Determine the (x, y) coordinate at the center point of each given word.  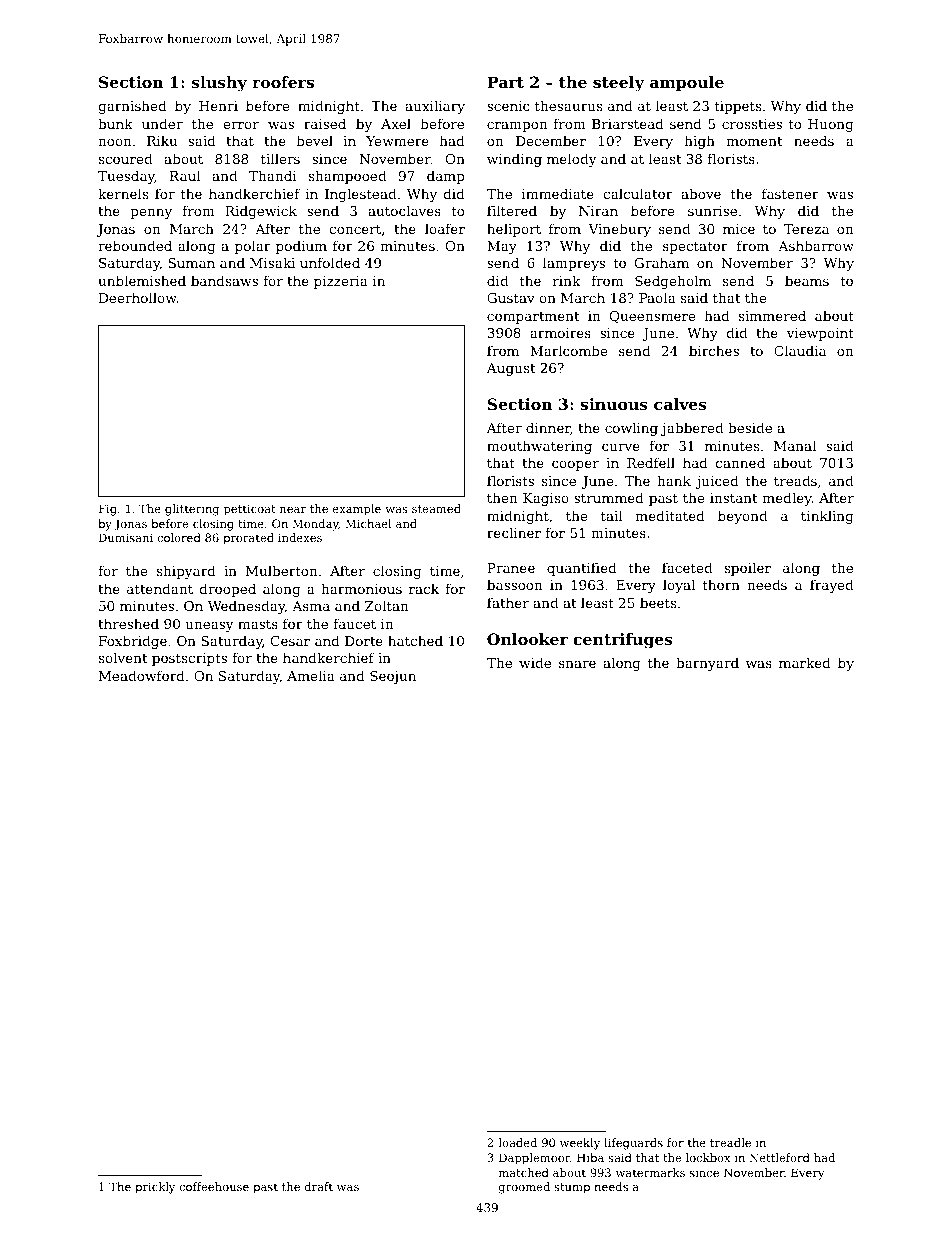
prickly (155, 1188)
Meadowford (142, 675)
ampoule (687, 84)
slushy (219, 84)
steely (618, 84)
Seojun (393, 677)
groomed (524, 1188)
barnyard (707, 664)
